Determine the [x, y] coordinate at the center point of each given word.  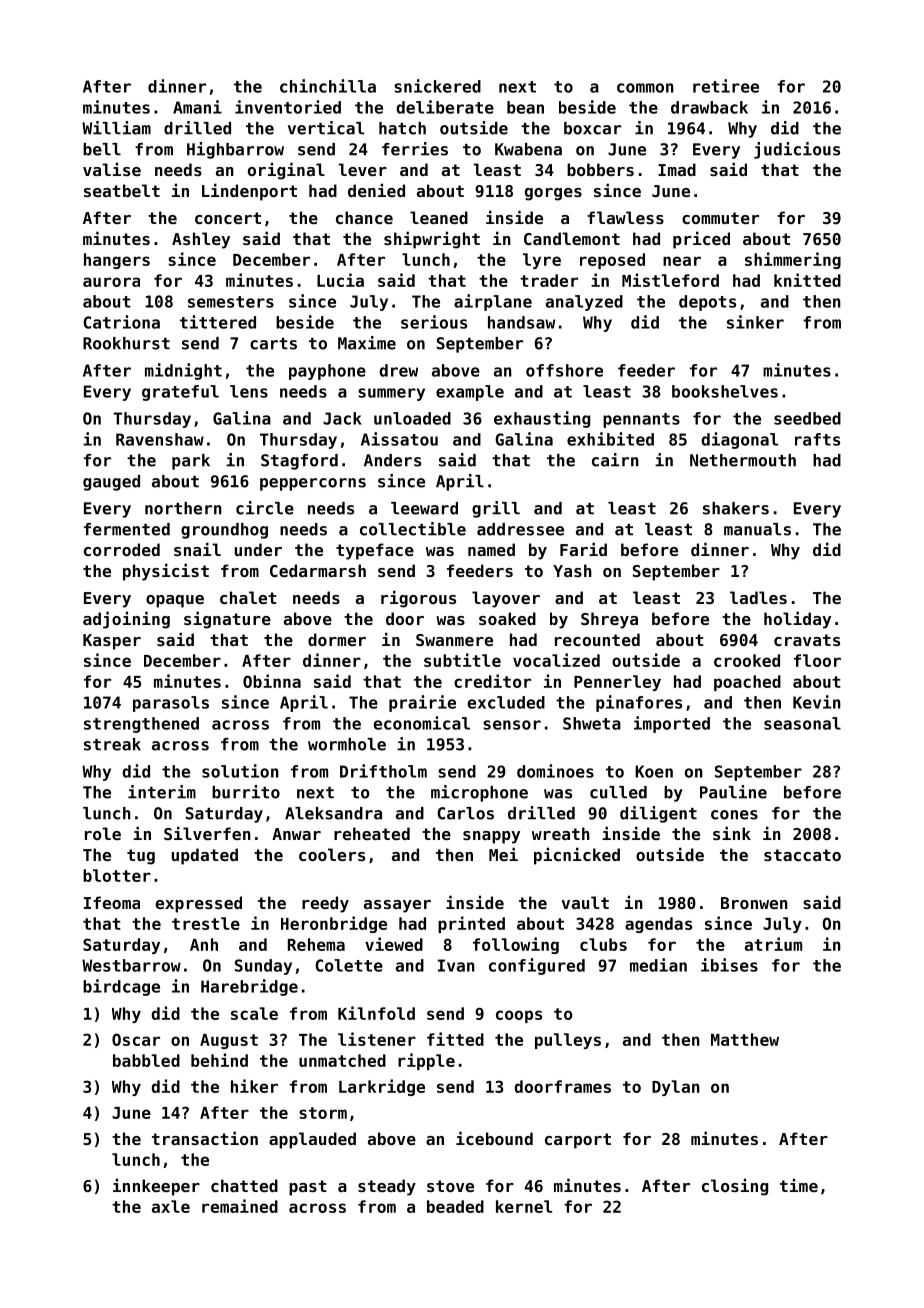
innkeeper [156, 1187]
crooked [747, 660]
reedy [325, 904]
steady [387, 1187]
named [491, 549]
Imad [677, 169]
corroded [122, 549]
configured [537, 966]
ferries [415, 149]
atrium [773, 944]
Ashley [201, 240]
